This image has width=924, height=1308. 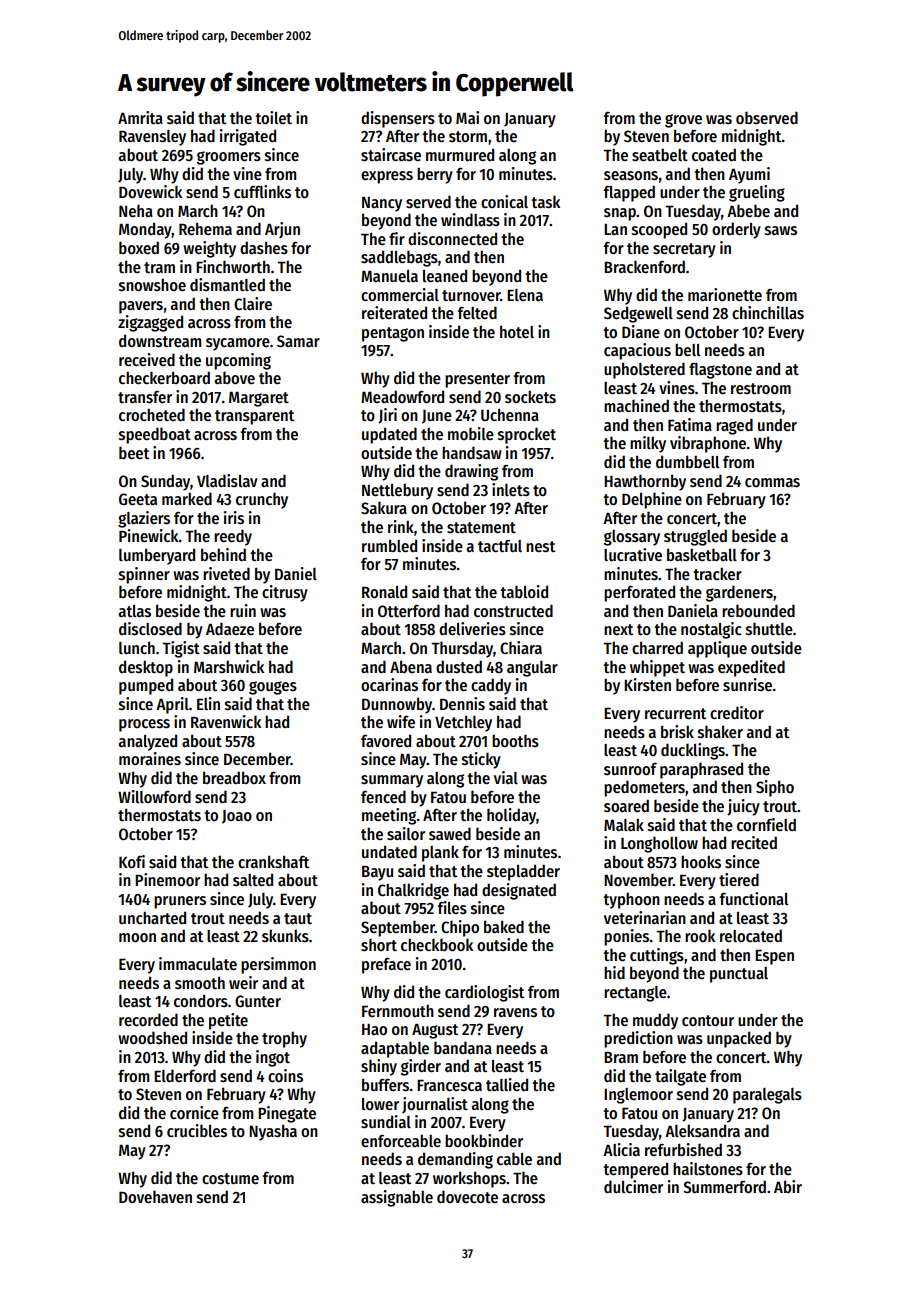 I want to click on creditor, so click(x=737, y=712).
